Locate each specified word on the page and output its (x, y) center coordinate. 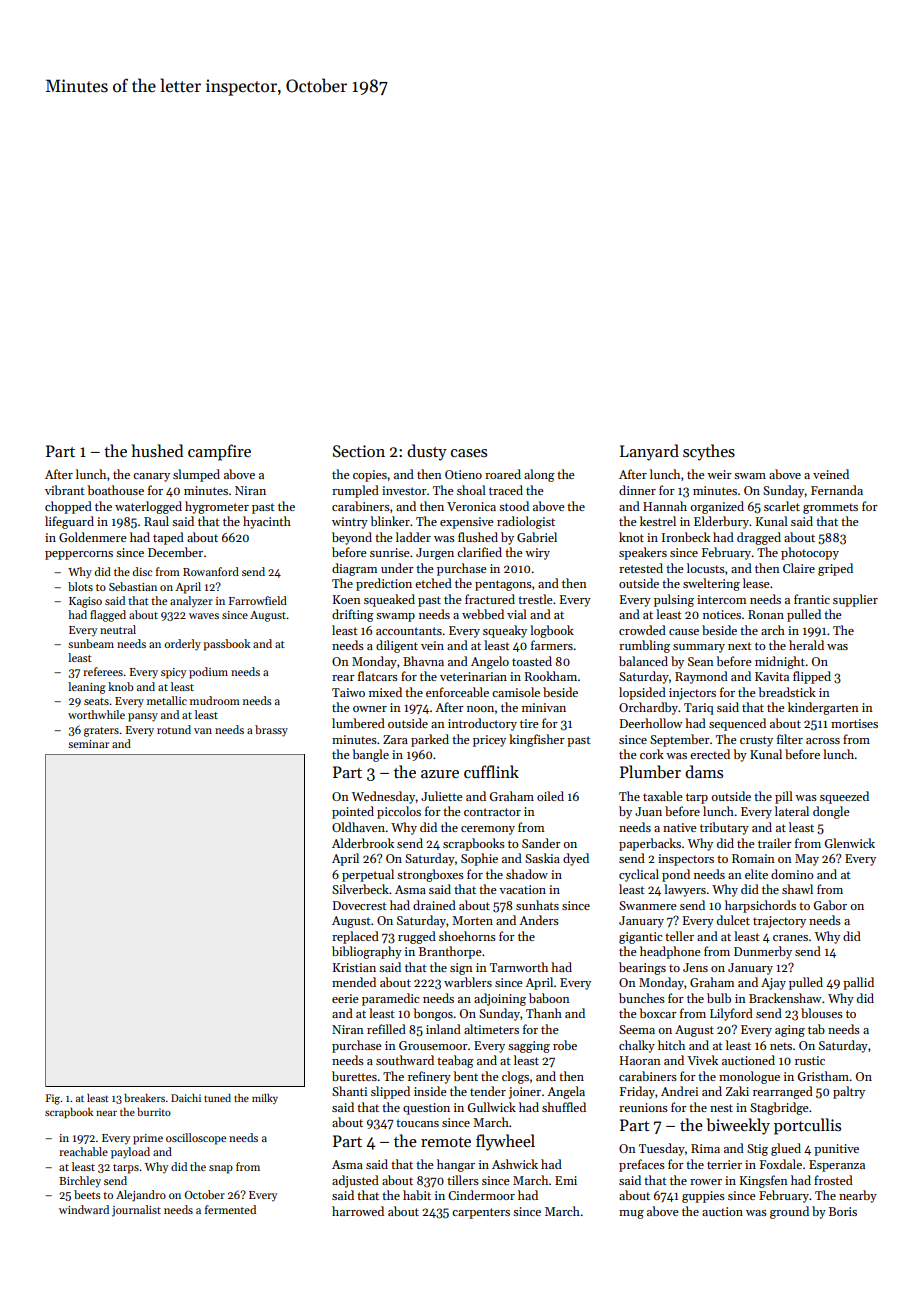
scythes (709, 452)
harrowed (358, 1211)
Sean (701, 661)
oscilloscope (196, 1139)
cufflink (491, 771)
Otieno (463, 474)
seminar (88, 744)
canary (151, 477)
